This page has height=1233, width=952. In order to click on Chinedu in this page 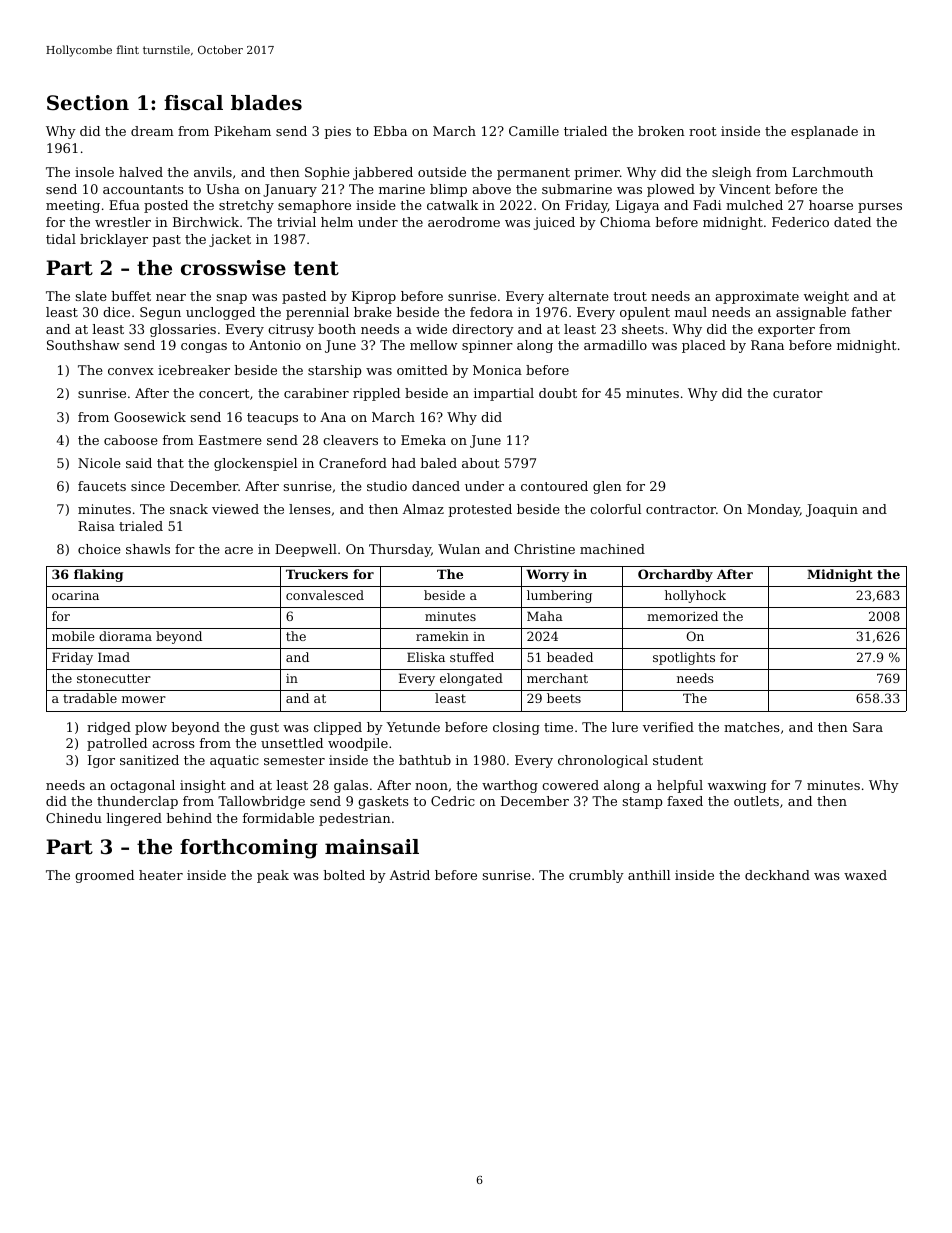, I will do `click(74, 818)`.
